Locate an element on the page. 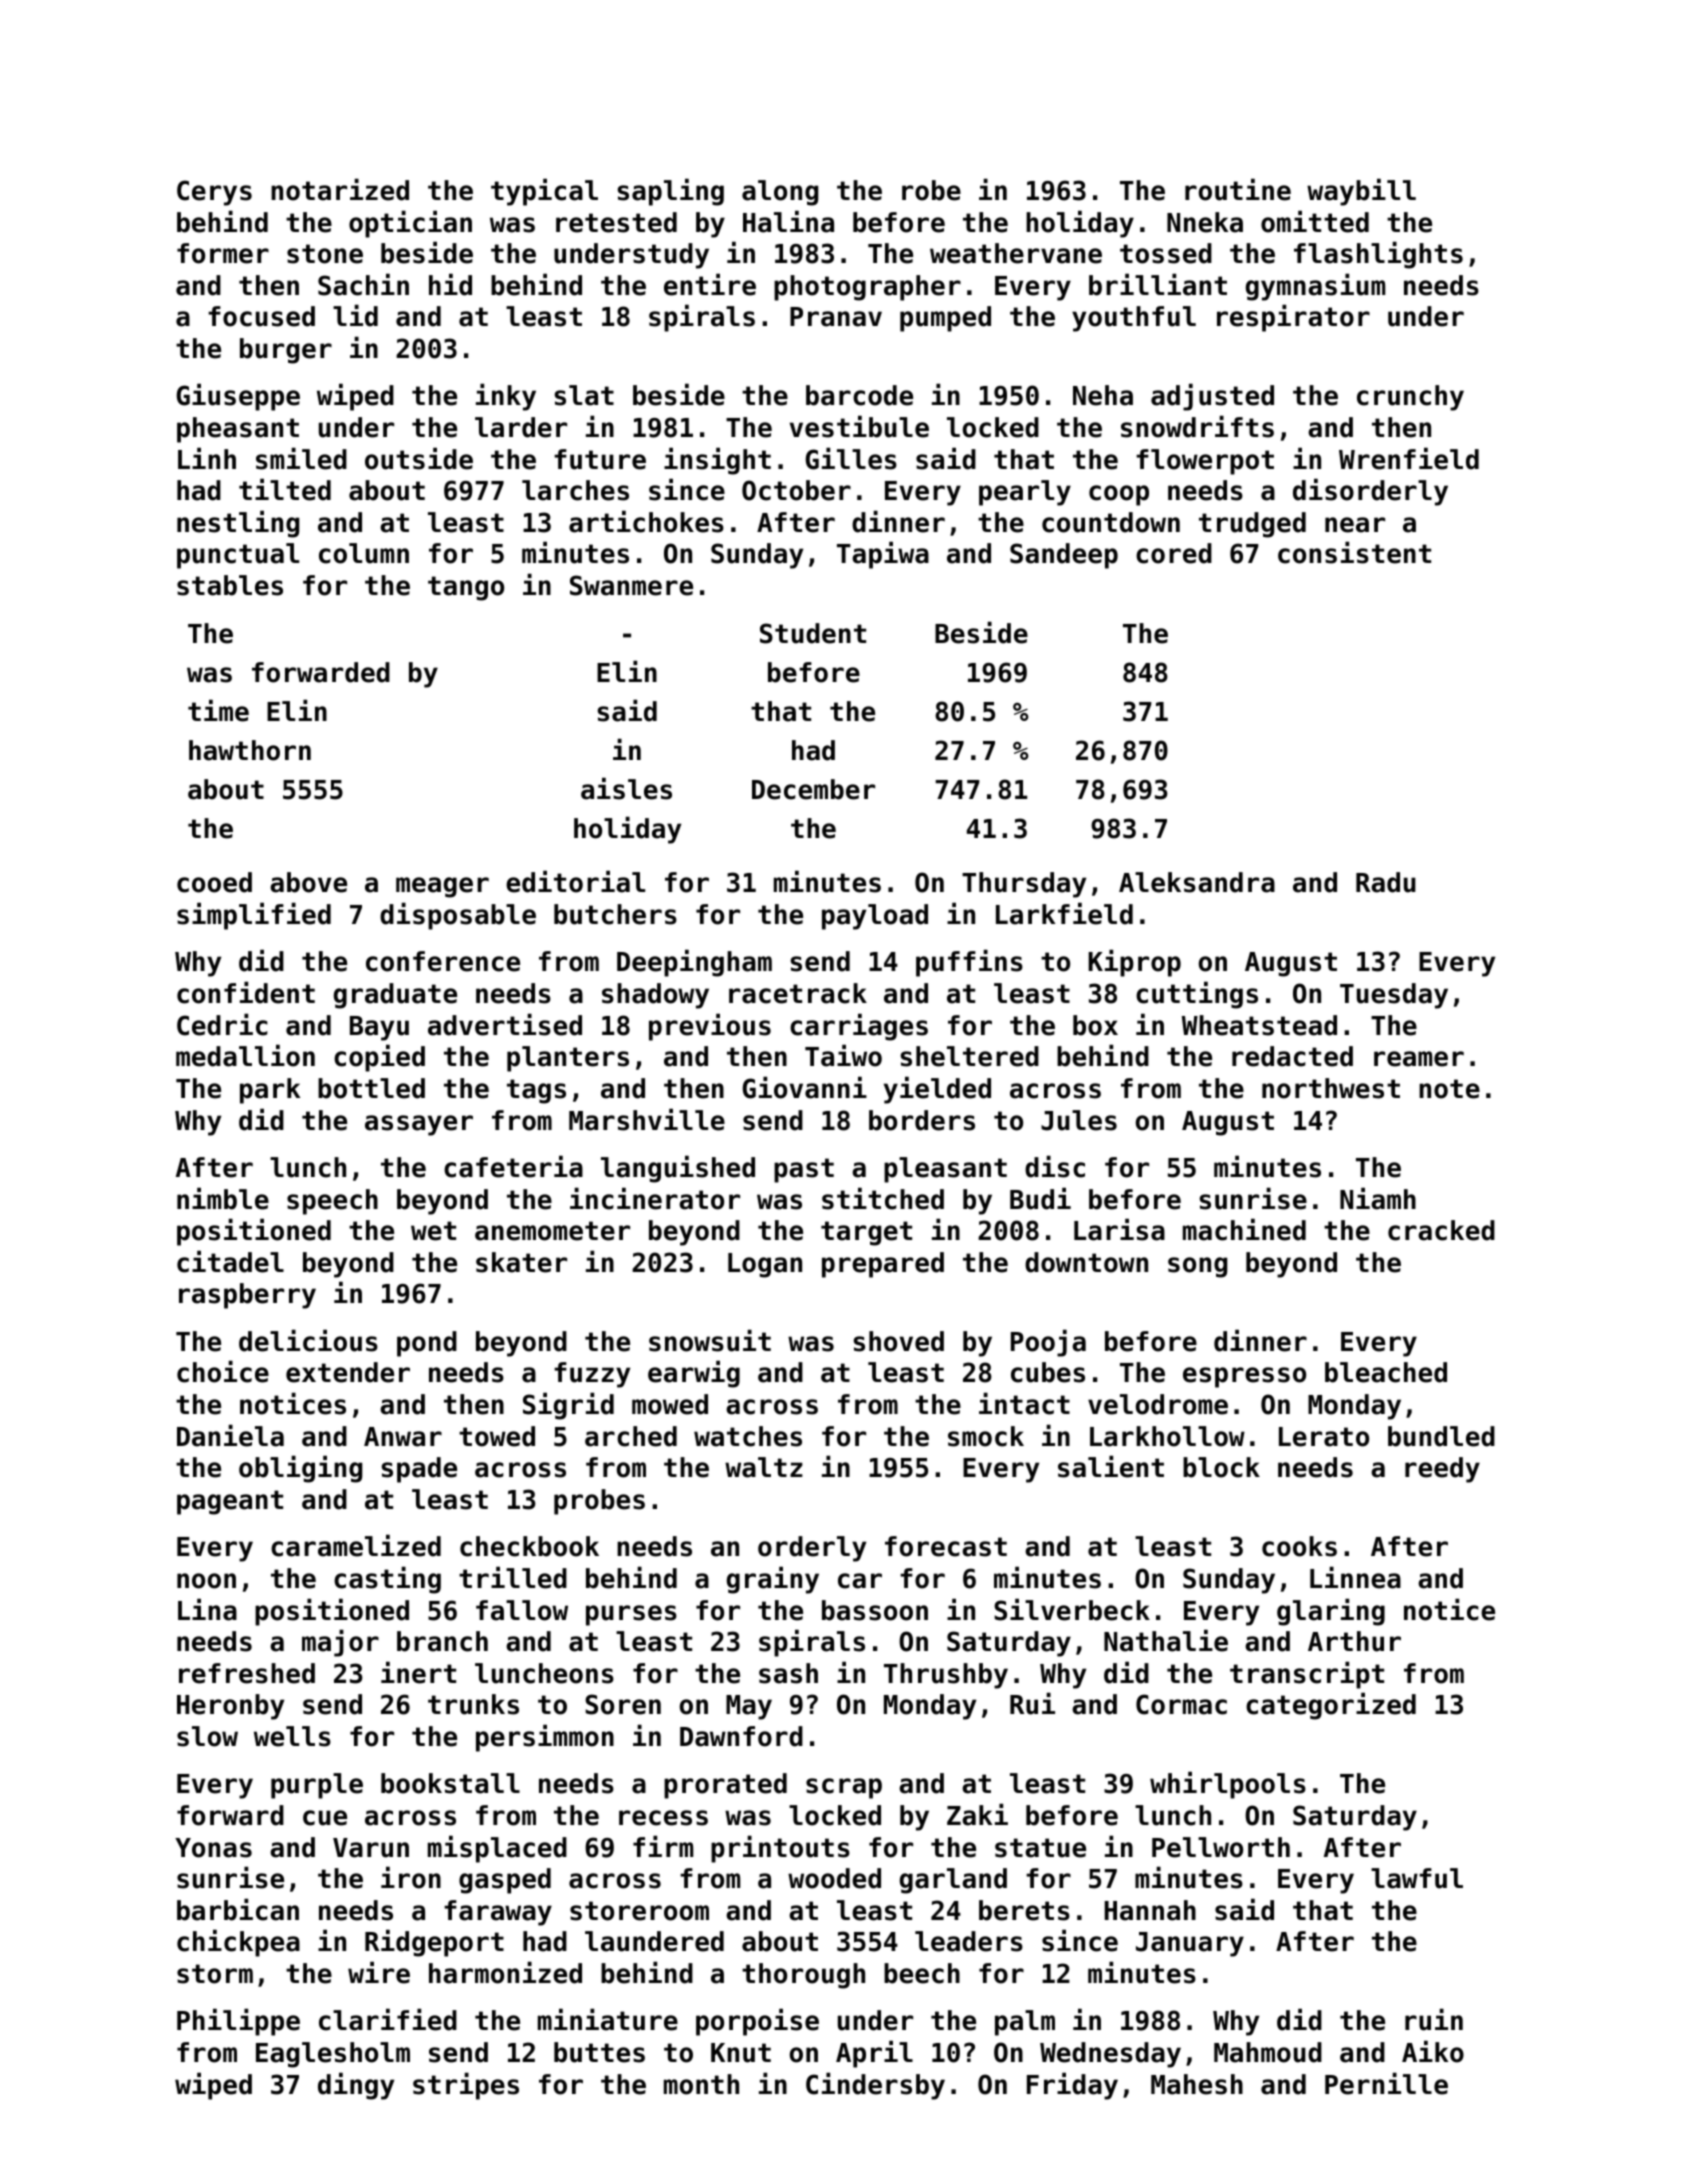 The image size is (1683, 2178). January is located at coordinates (1190, 1944).
